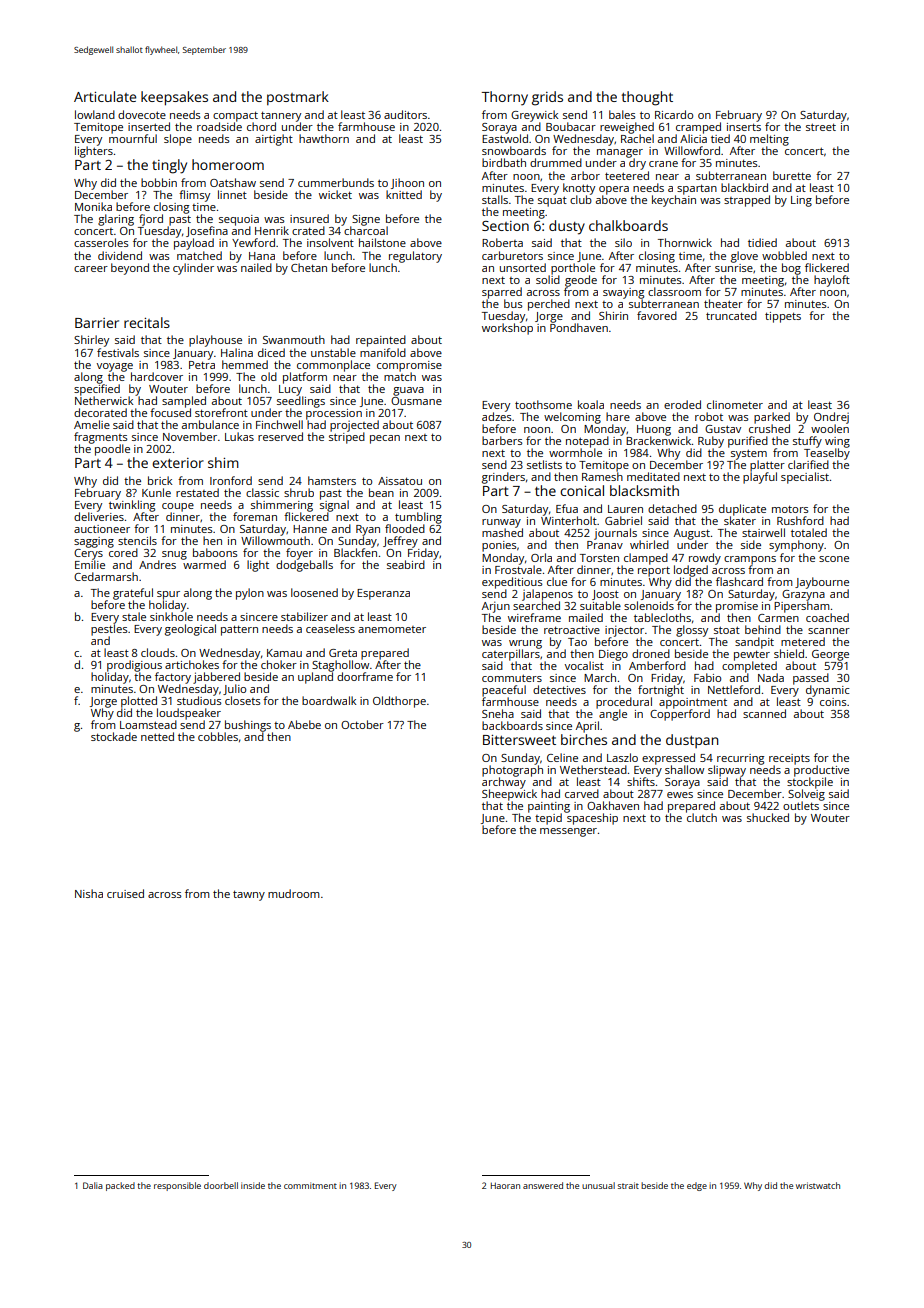 Image resolution: width=924 pixels, height=1308 pixels. Describe the element at coordinates (148, 724) in the page. I see `Loamstead` at that location.
